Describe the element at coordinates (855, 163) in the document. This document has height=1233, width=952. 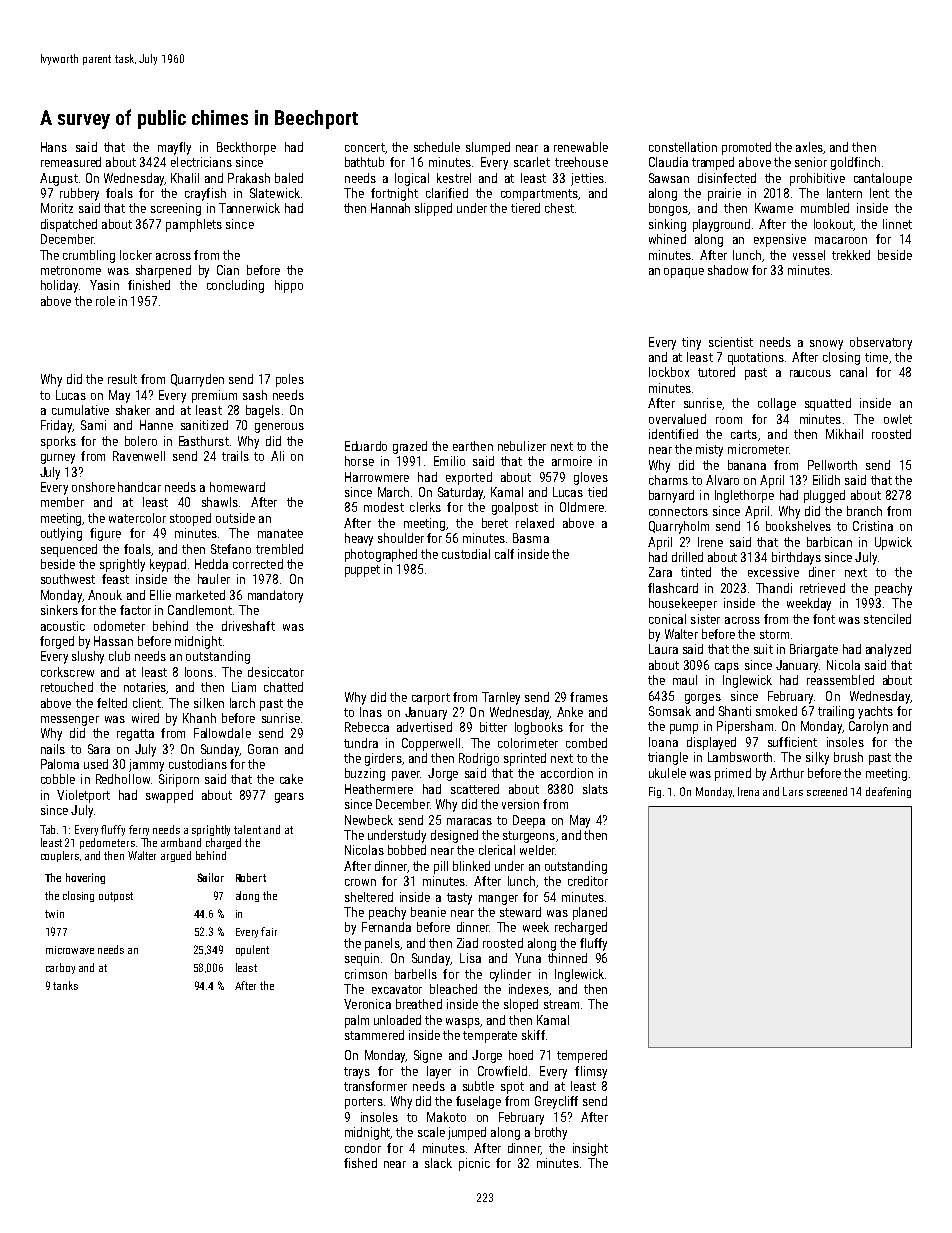
I see `goldfinch` at that location.
